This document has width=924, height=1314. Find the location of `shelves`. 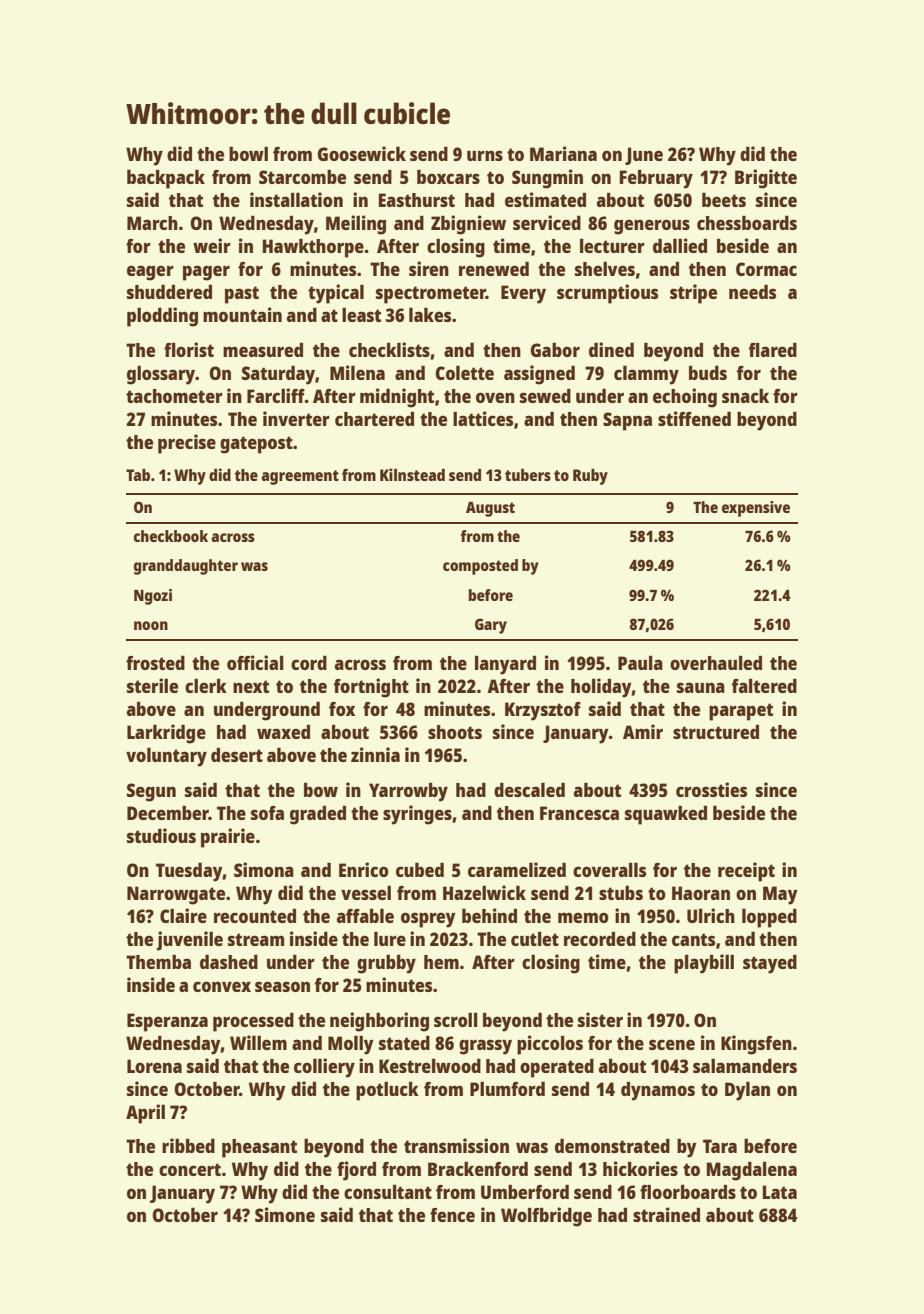

shelves is located at coordinates (605, 269).
